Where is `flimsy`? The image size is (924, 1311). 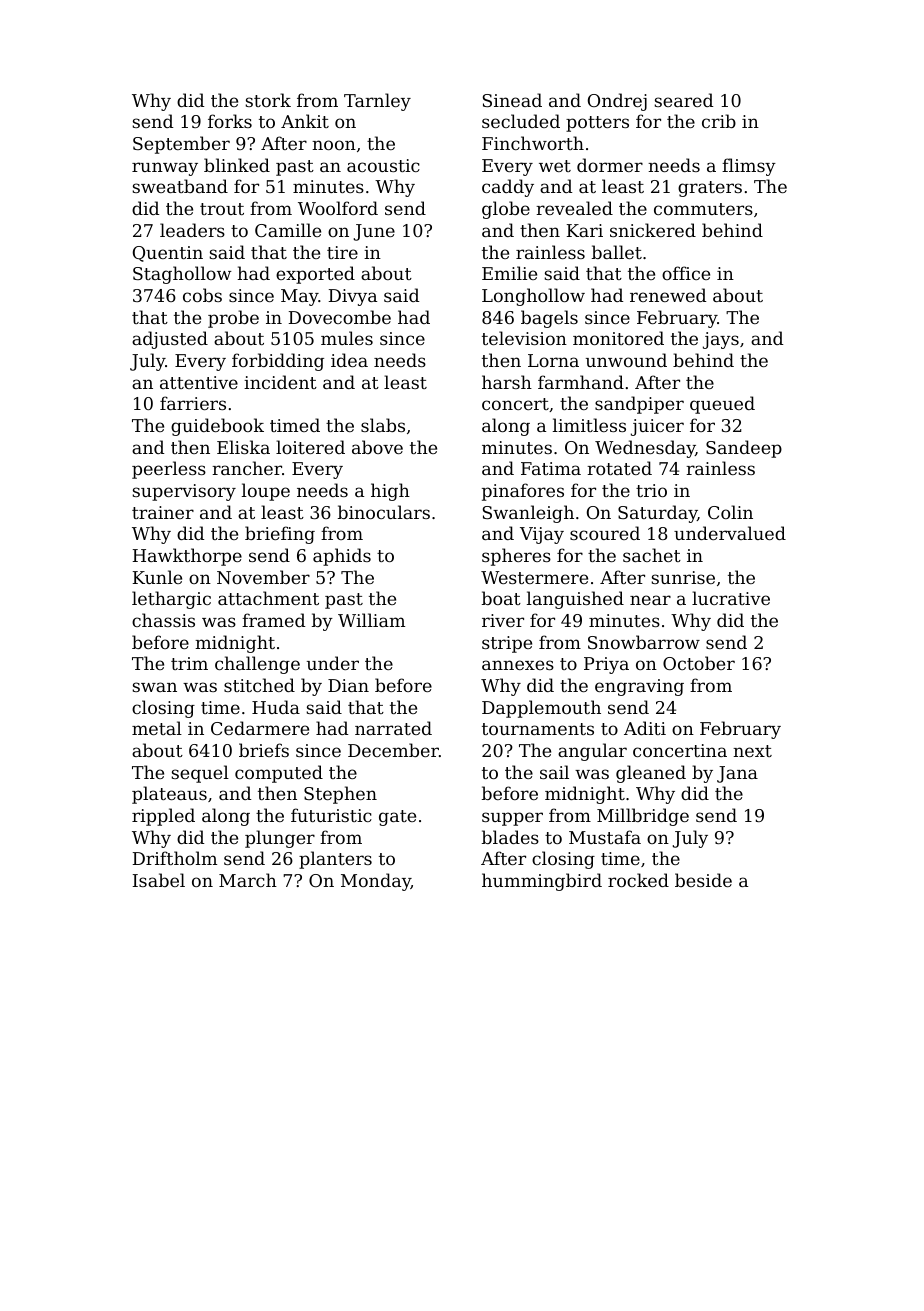 flimsy is located at coordinates (749, 167).
